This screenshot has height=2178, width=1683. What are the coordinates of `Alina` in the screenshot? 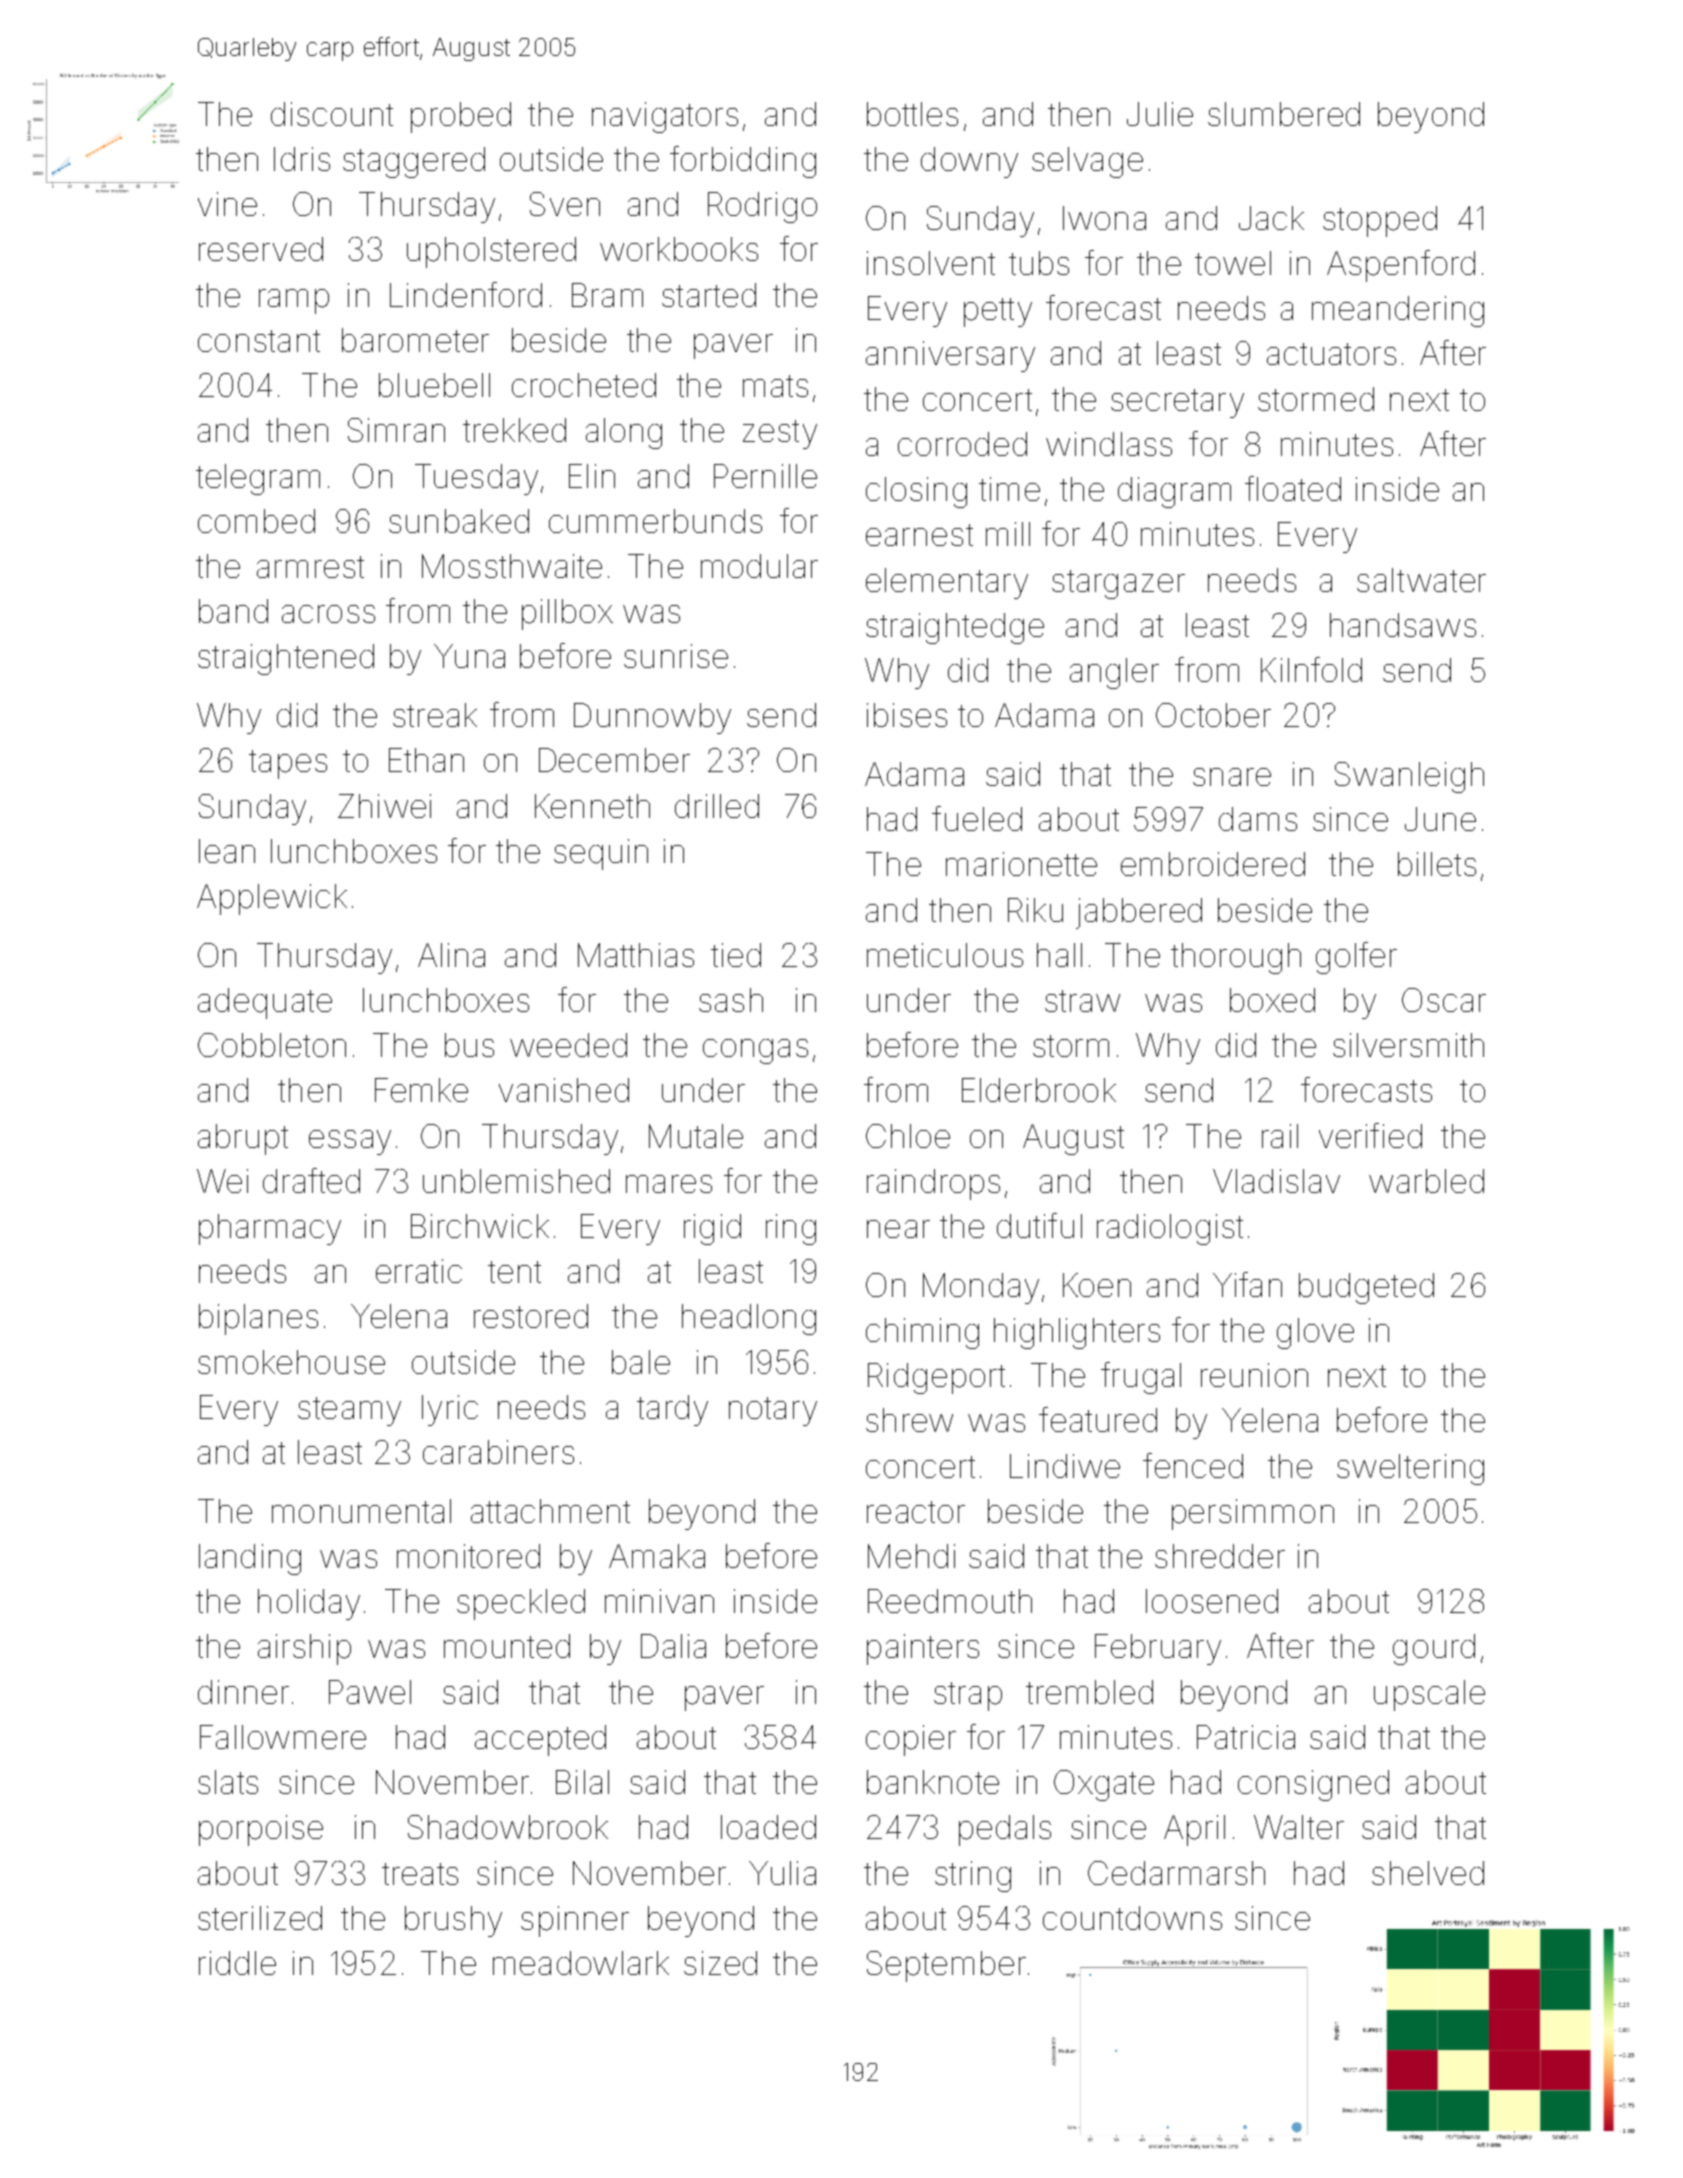 It's located at (451, 955).
